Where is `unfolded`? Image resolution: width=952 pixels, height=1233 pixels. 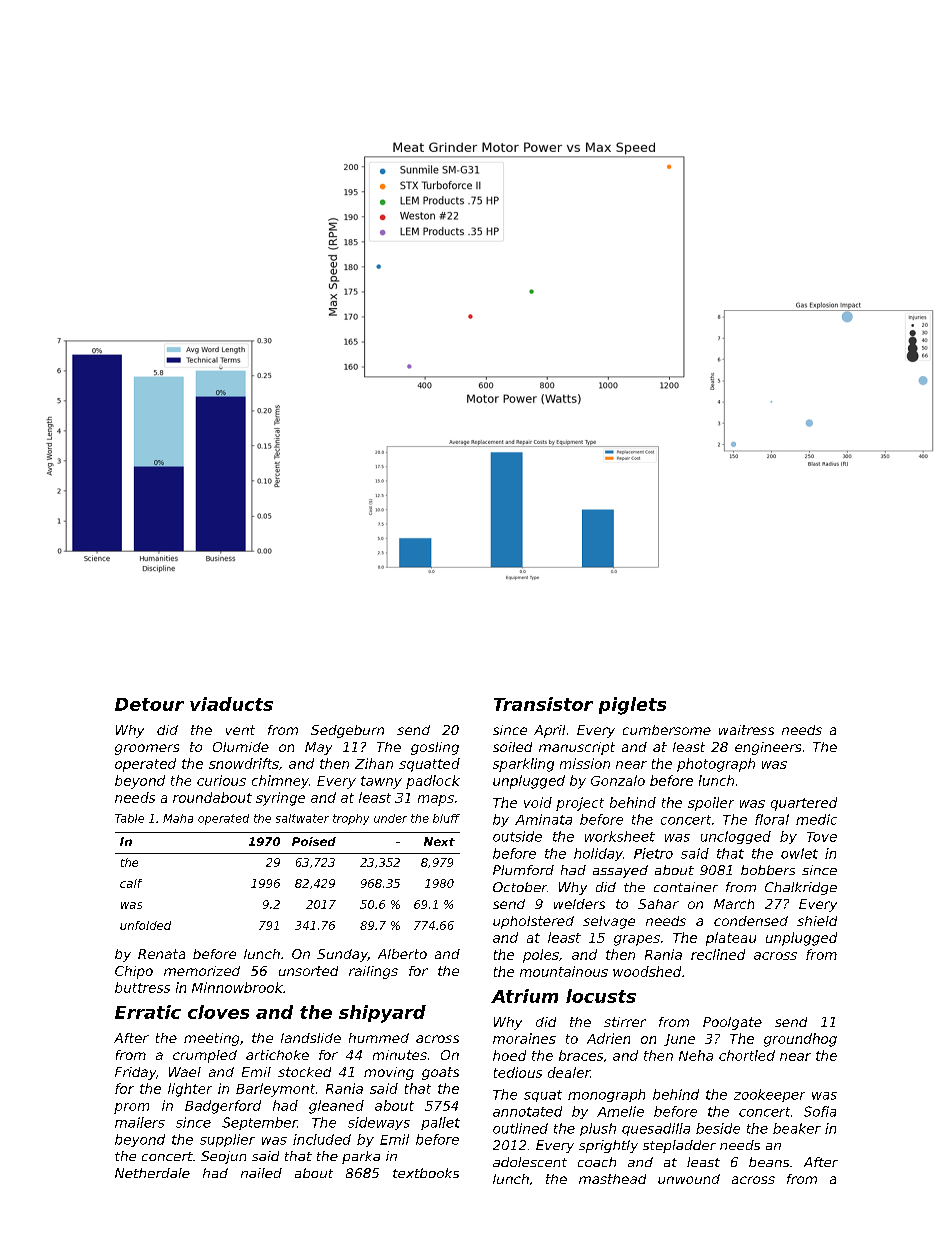
unfolded is located at coordinates (145, 925).
